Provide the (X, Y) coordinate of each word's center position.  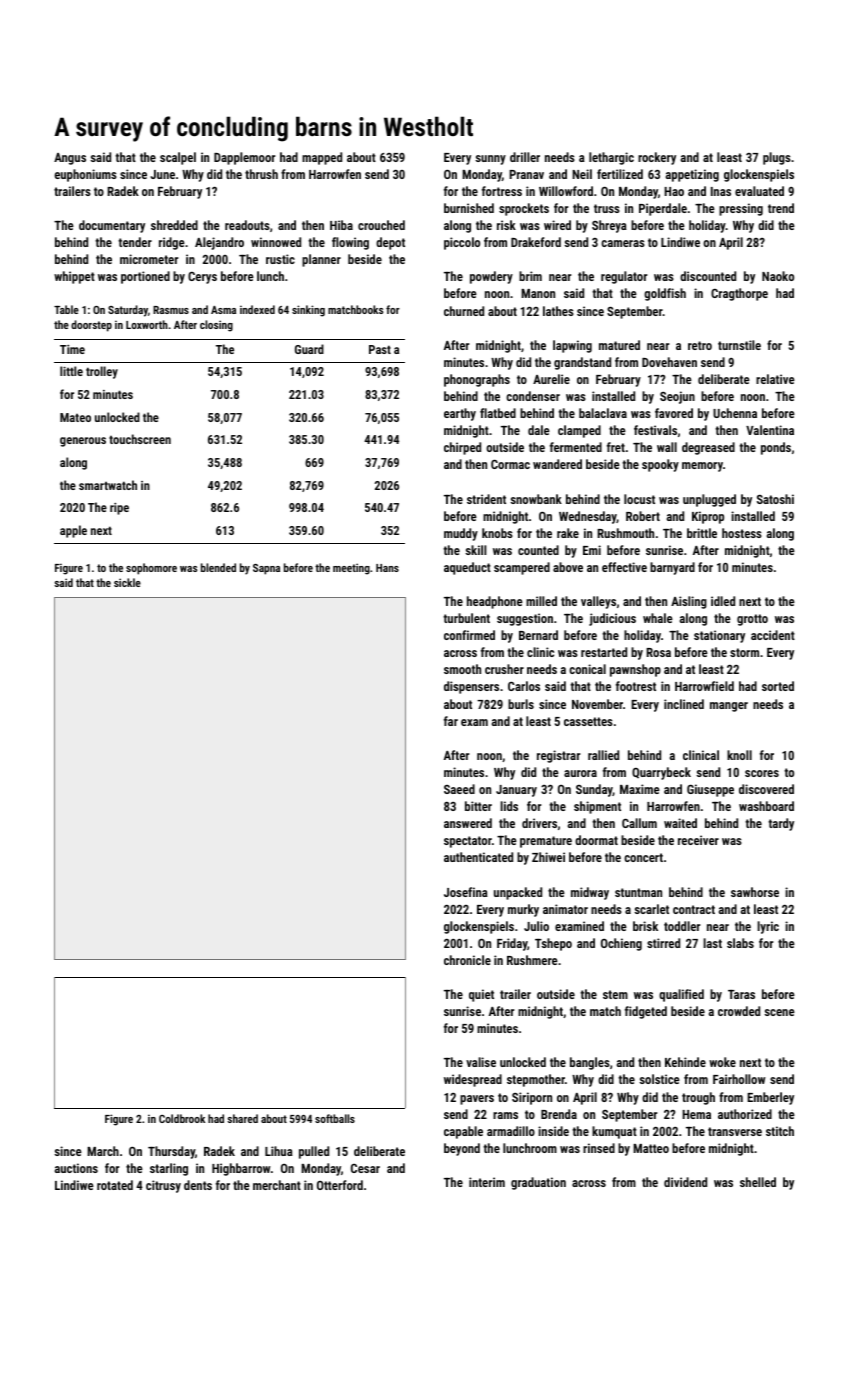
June (162, 174)
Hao (674, 191)
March (103, 1151)
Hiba (341, 225)
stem (615, 994)
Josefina (466, 892)
